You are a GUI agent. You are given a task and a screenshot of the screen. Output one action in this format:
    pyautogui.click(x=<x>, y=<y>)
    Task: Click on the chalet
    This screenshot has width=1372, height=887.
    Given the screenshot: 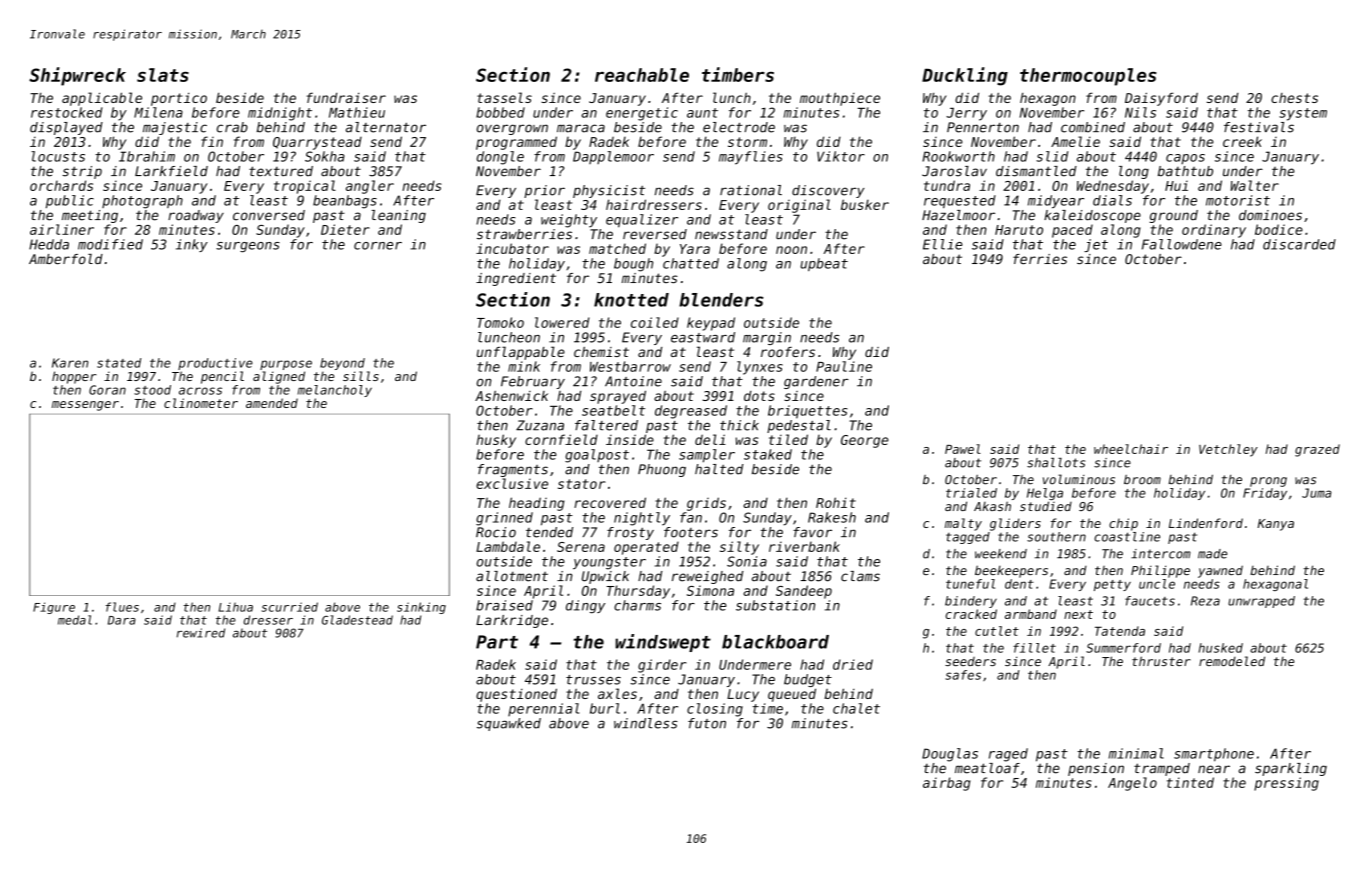 What is the action you would take?
    pyautogui.click(x=856, y=708)
